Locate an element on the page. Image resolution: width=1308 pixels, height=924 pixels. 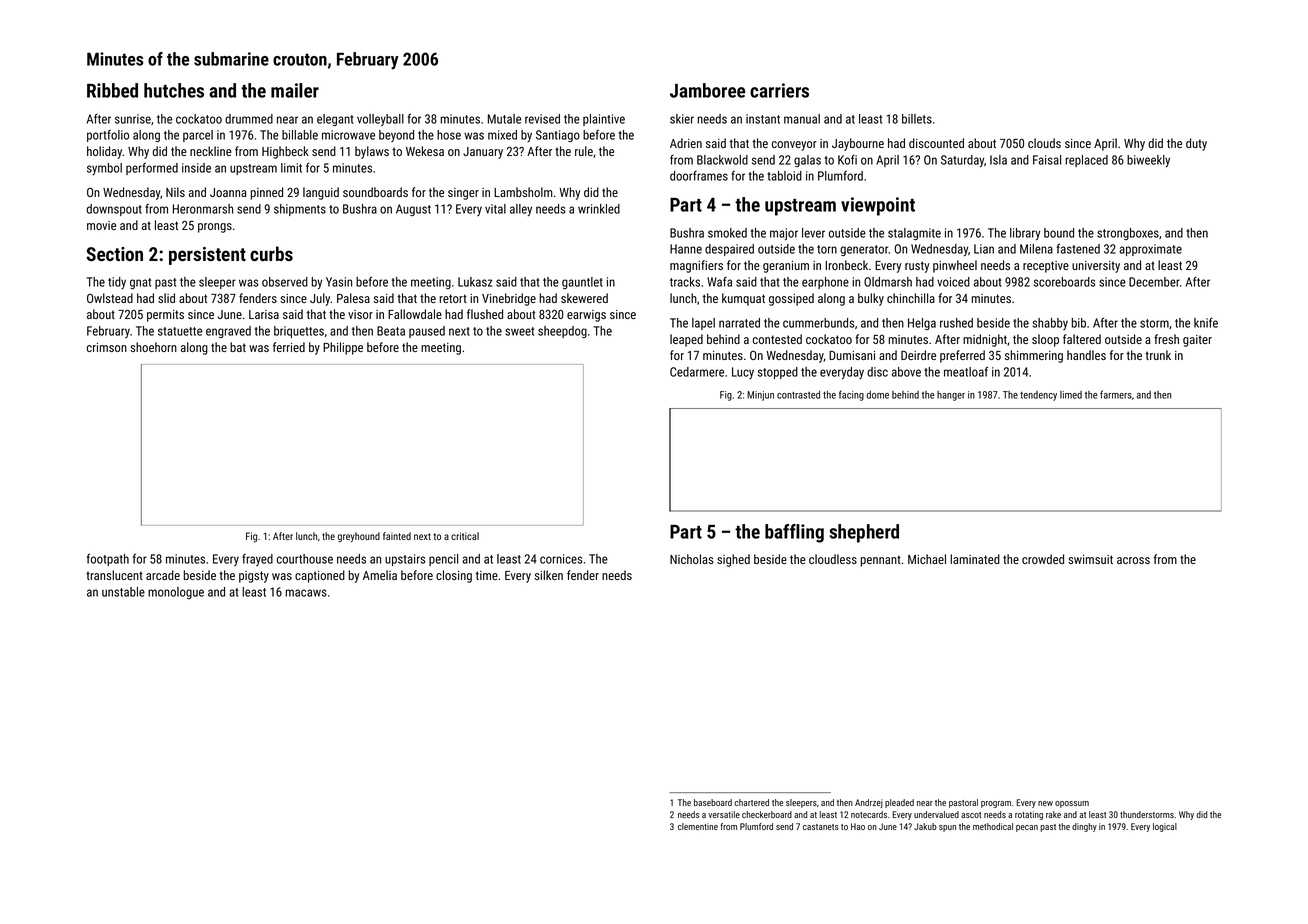
critical is located at coordinates (465, 536).
